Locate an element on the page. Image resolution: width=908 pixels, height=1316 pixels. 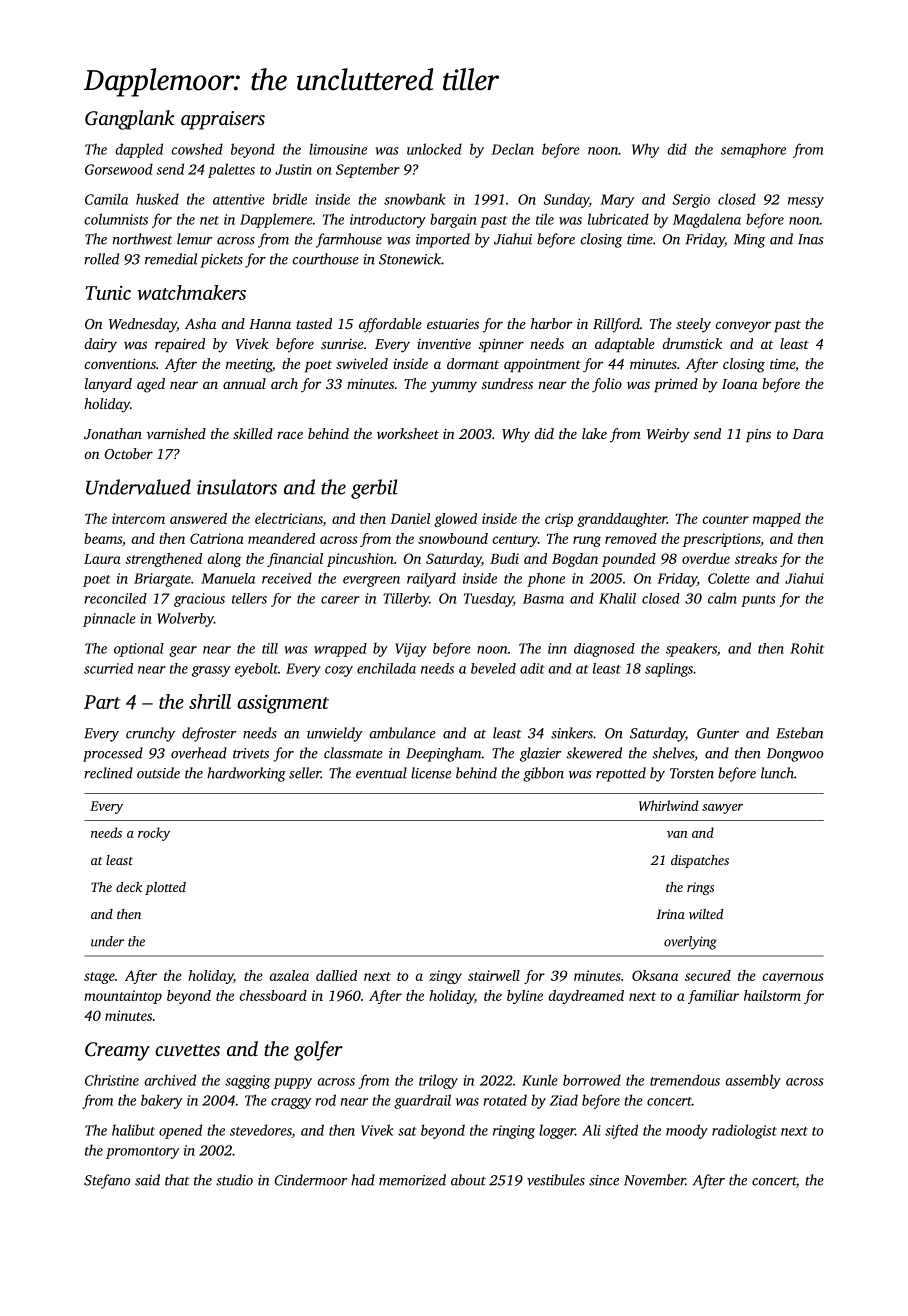
since is located at coordinates (604, 1180).
